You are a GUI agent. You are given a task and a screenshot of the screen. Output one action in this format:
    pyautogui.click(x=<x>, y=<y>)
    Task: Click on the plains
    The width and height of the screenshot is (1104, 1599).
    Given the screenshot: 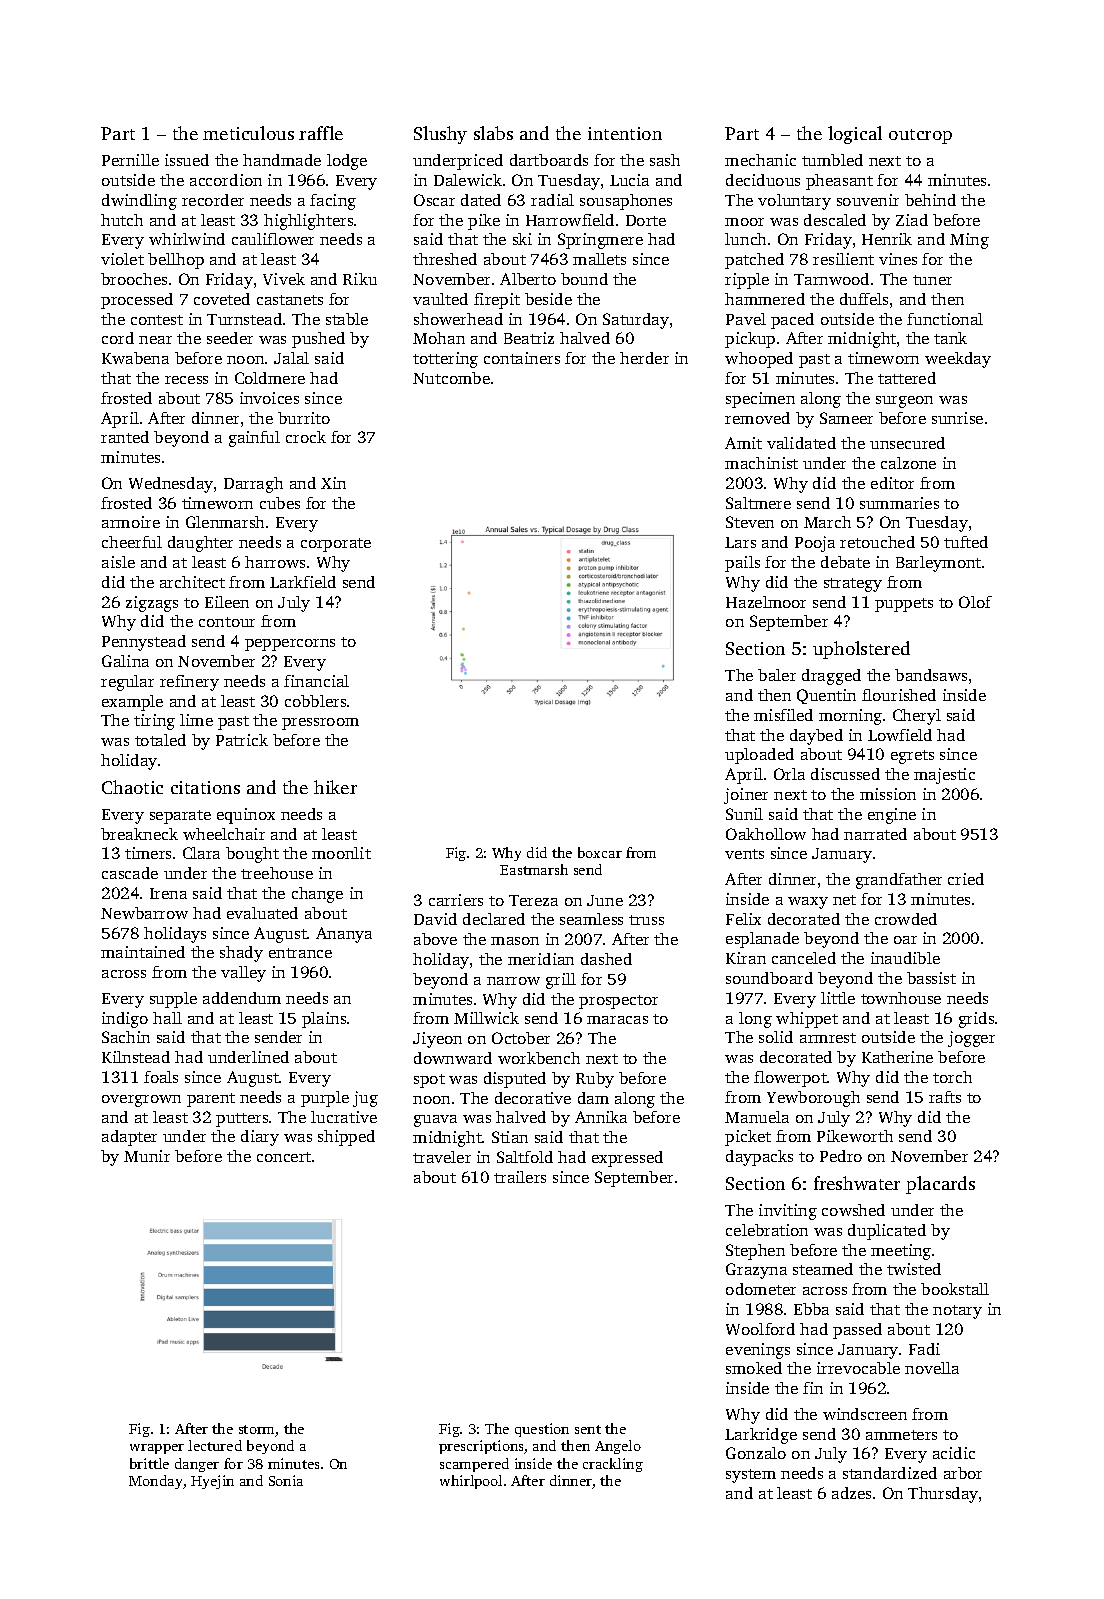 What is the action you would take?
    pyautogui.click(x=324, y=1020)
